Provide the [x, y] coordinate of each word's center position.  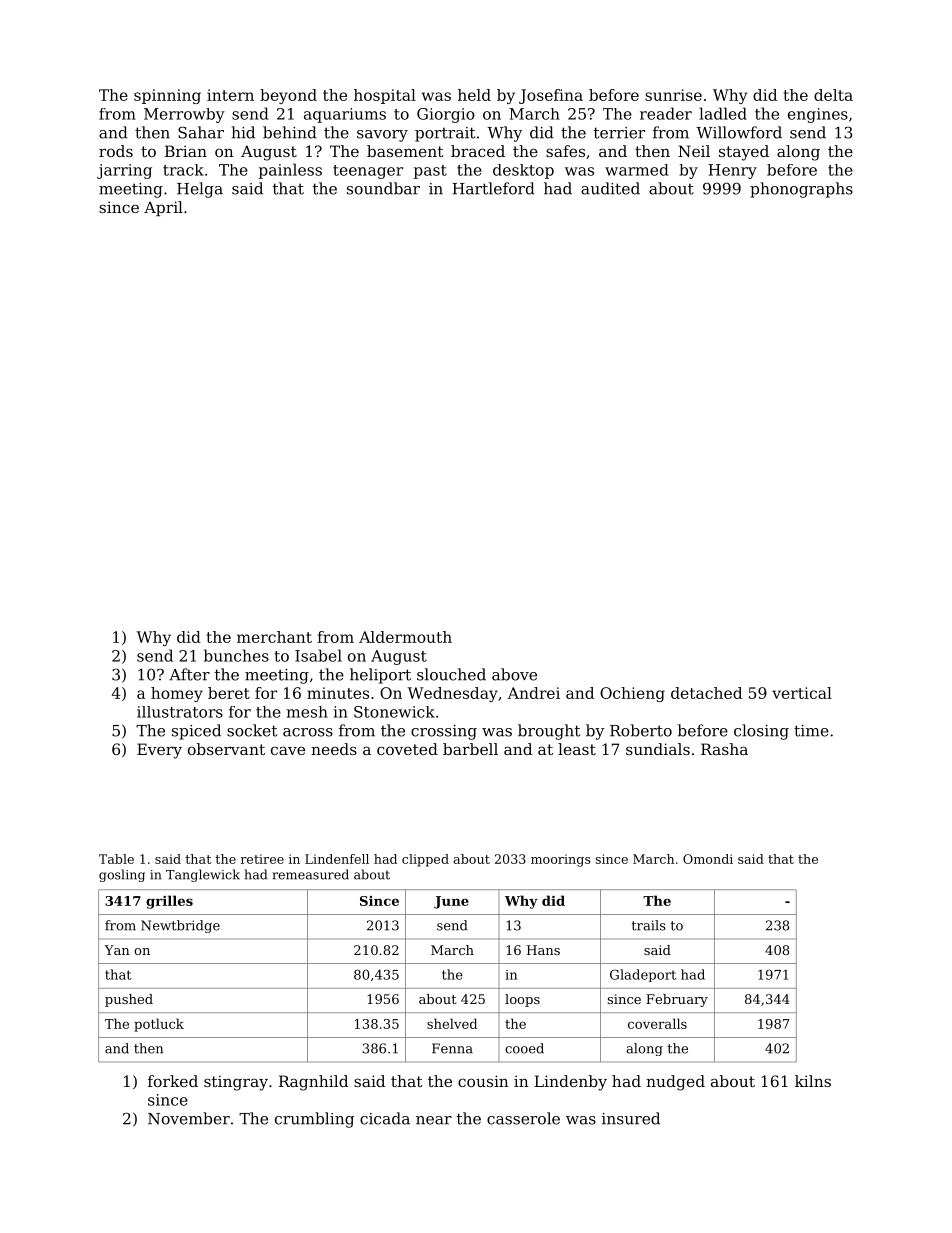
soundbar [383, 188]
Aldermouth [405, 637]
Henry [732, 171]
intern [230, 95]
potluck [159, 1025]
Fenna [452, 1048]
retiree [262, 859]
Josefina [551, 96]
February [677, 1000]
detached [706, 693]
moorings [561, 860]
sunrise [673, 95]
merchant [274, 637]
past [430, 172]
